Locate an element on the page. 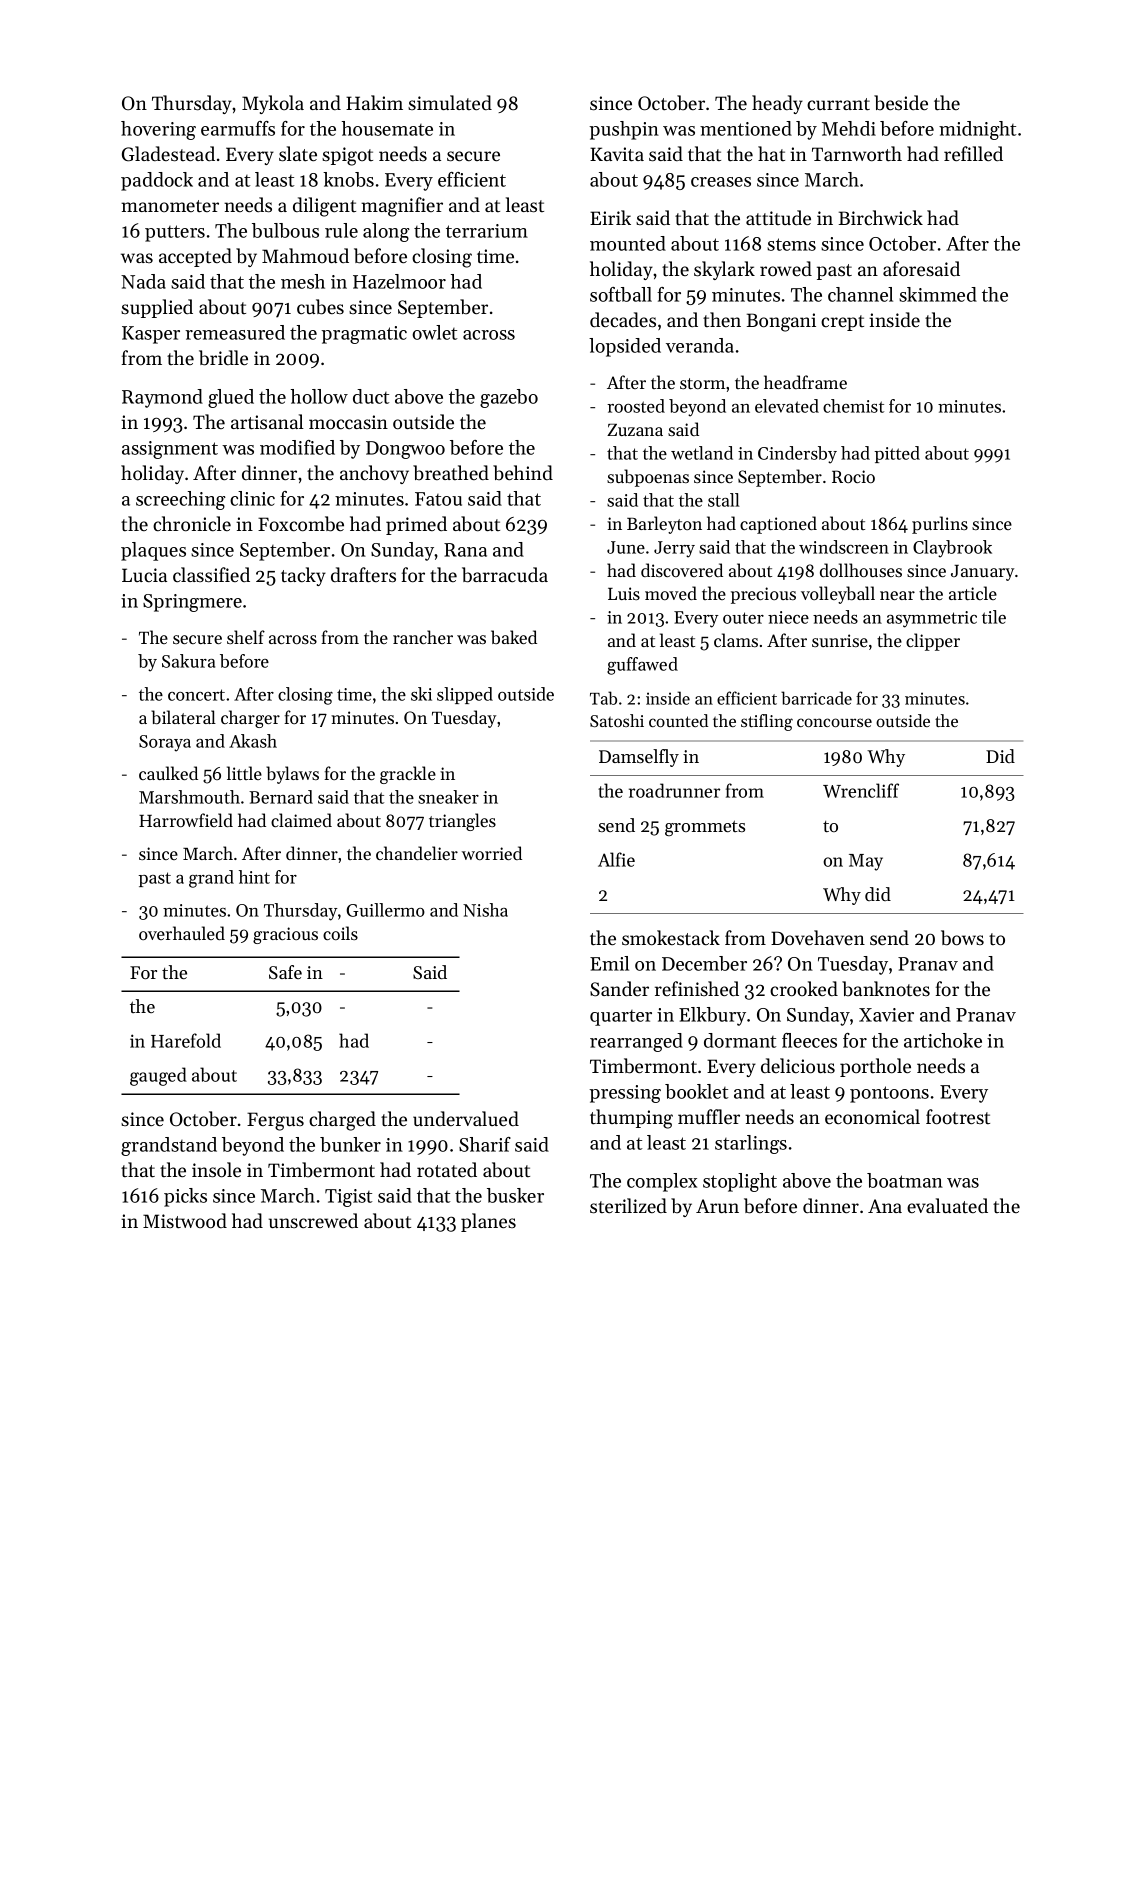 This page has width=1145, height=1886. classified is located at coordinates (211, 574).
